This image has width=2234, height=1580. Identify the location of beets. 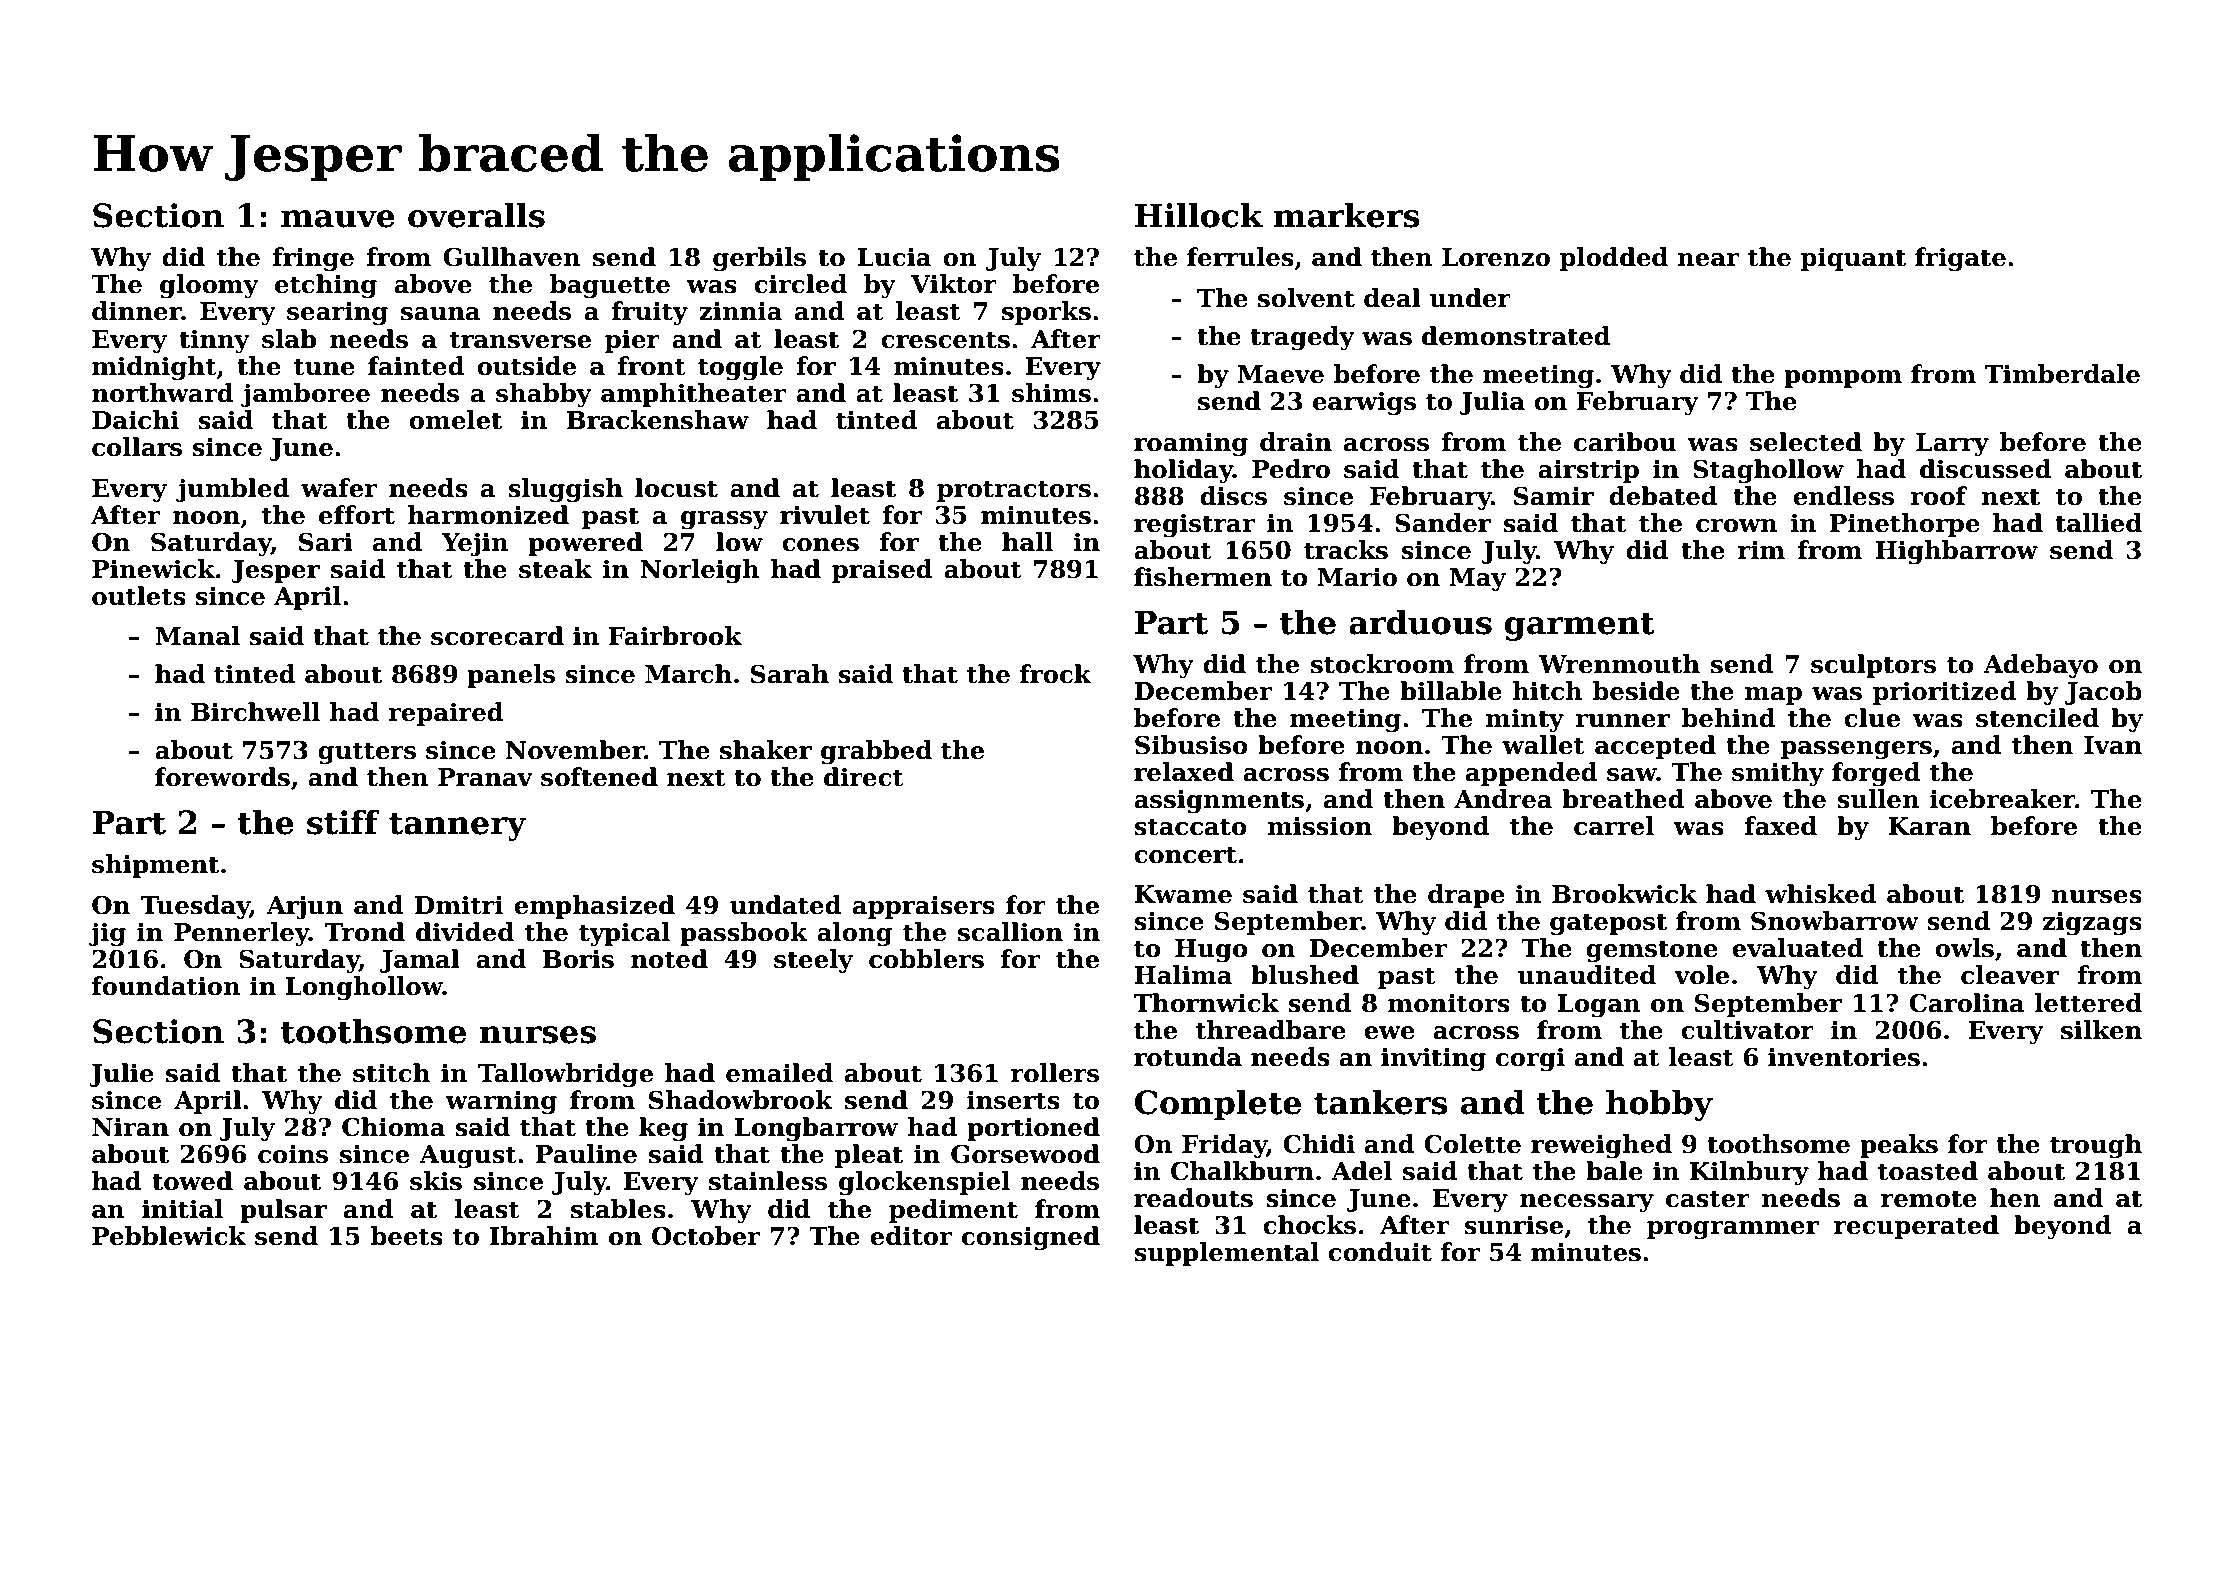
(407, 1236).
